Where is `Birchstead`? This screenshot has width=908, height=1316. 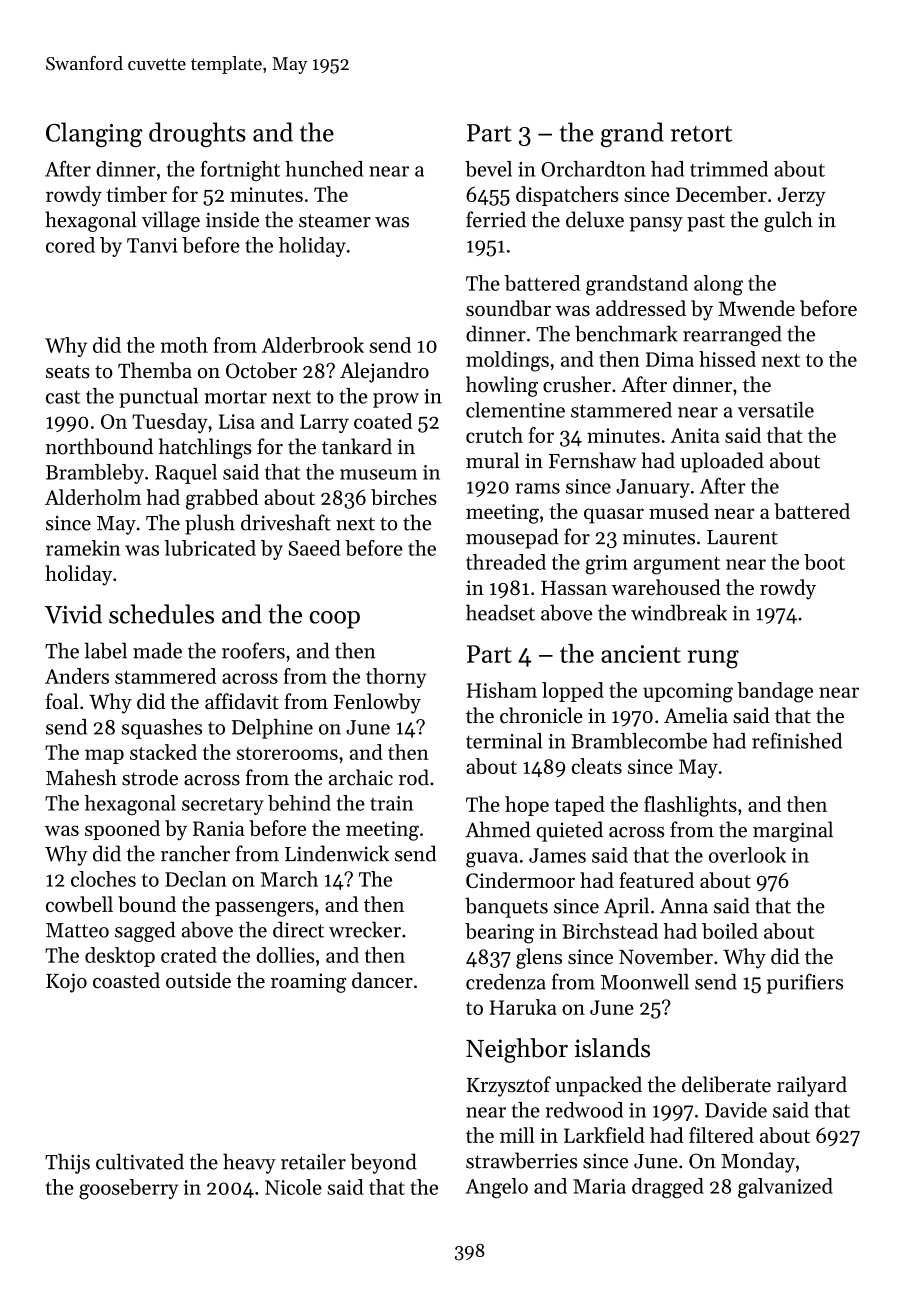
Birchstead is located at coordinates (610, 931).
